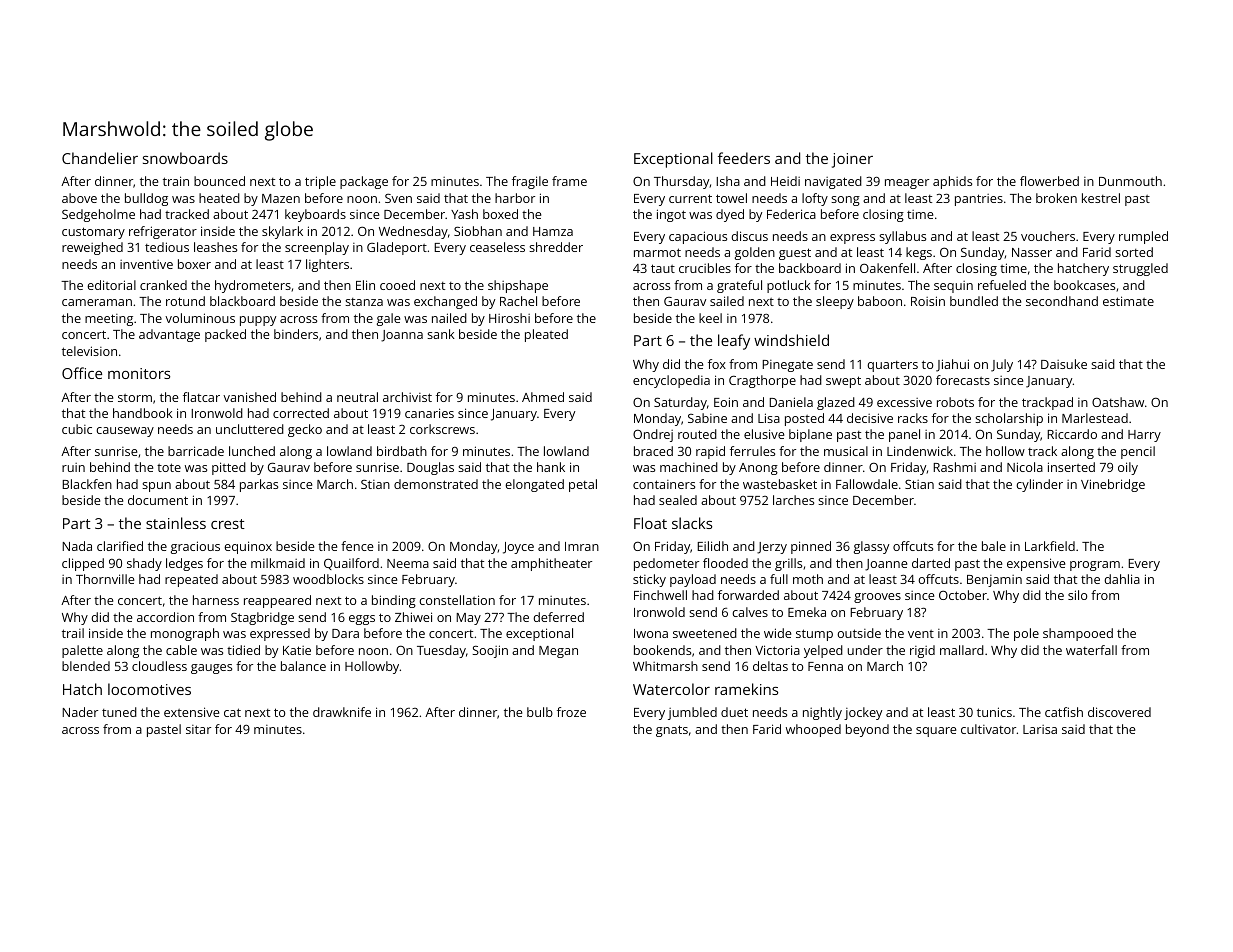 This image has height=952, width=1233. I want to click on discovered, so click(1119, 712).
